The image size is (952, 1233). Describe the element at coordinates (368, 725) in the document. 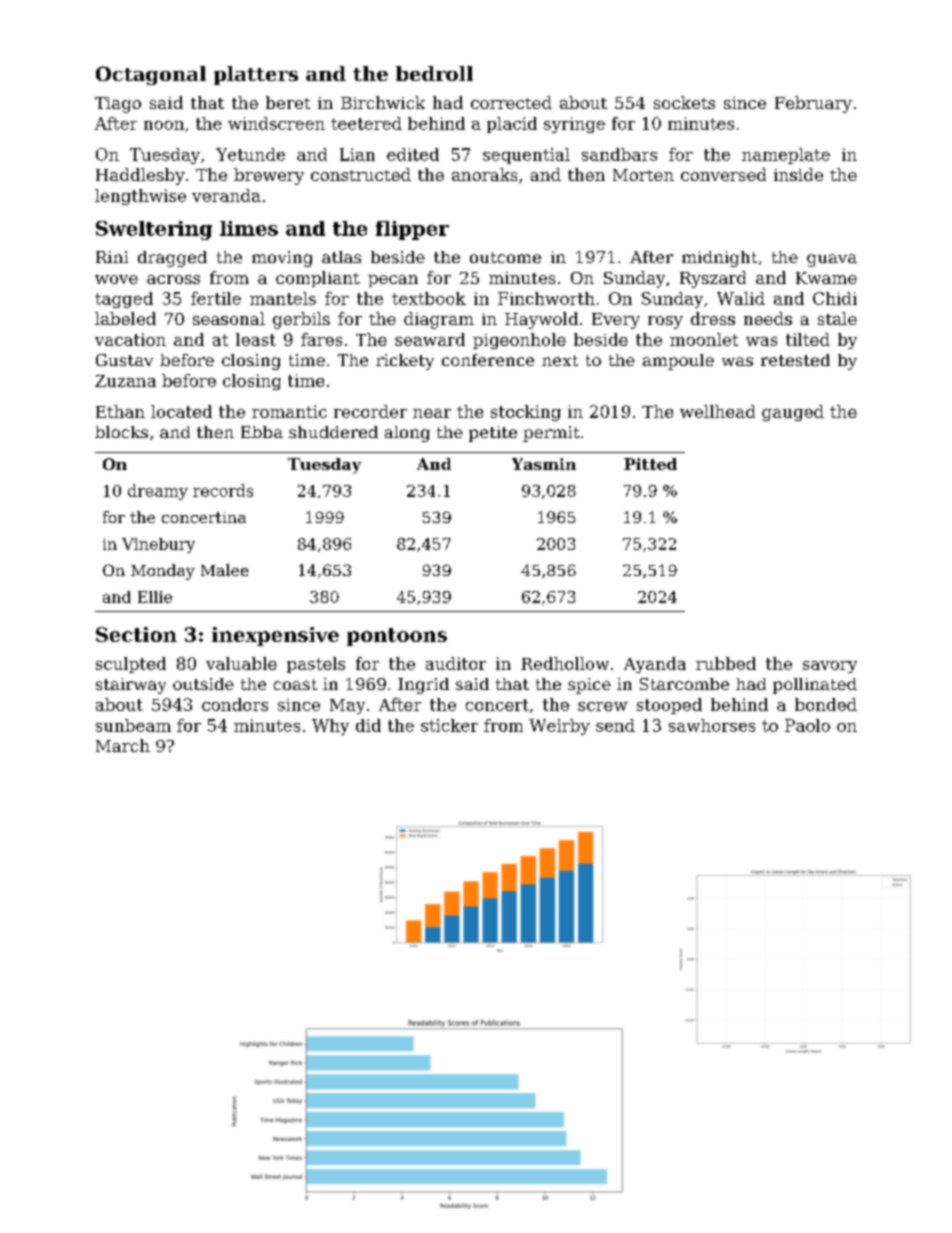

I see `did` at that location.
